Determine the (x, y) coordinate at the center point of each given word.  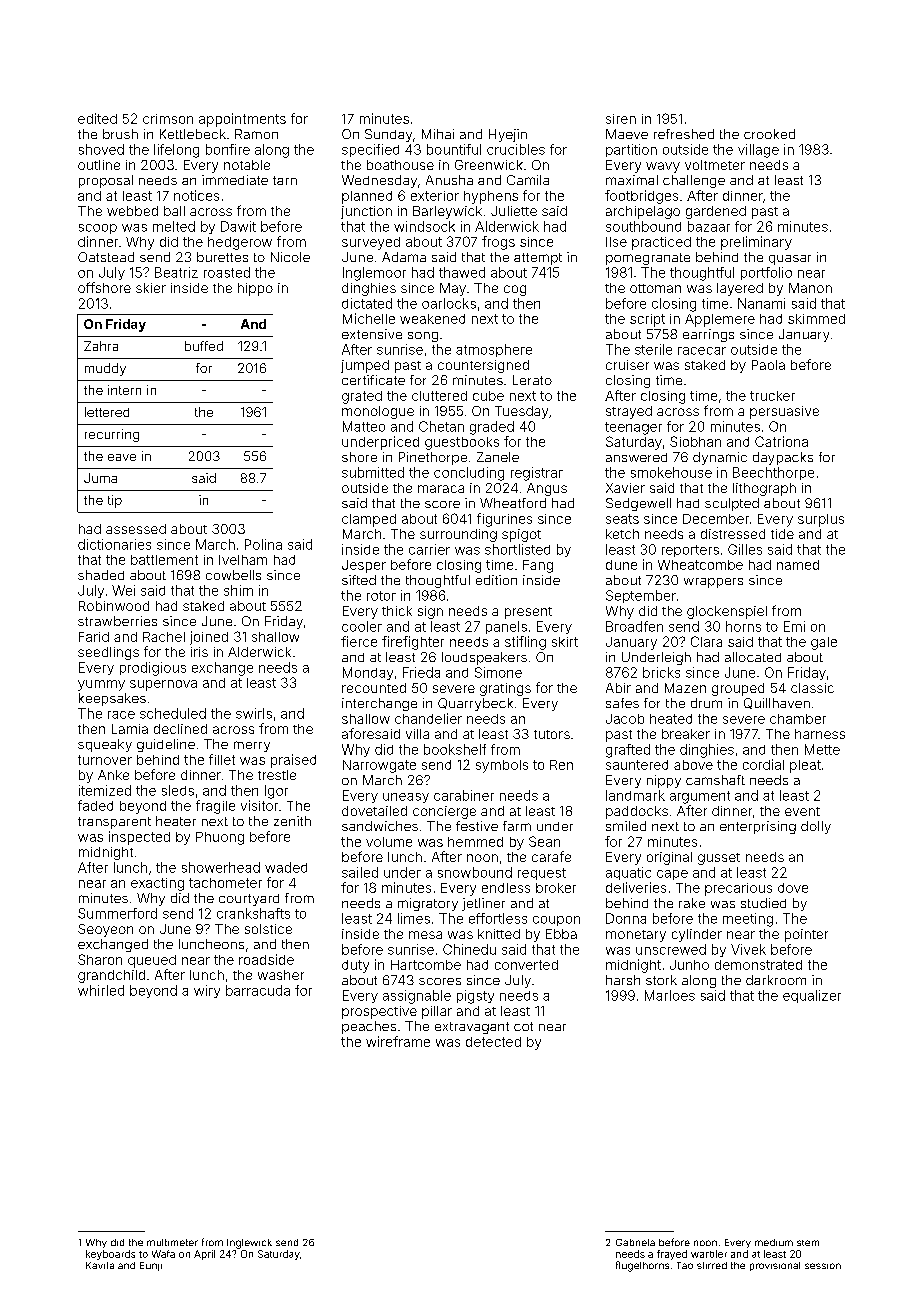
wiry (207, 991)
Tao (685, 1265)
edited (97, 118)
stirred (712, 1265)
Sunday (388, 135)
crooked (769, 134)
